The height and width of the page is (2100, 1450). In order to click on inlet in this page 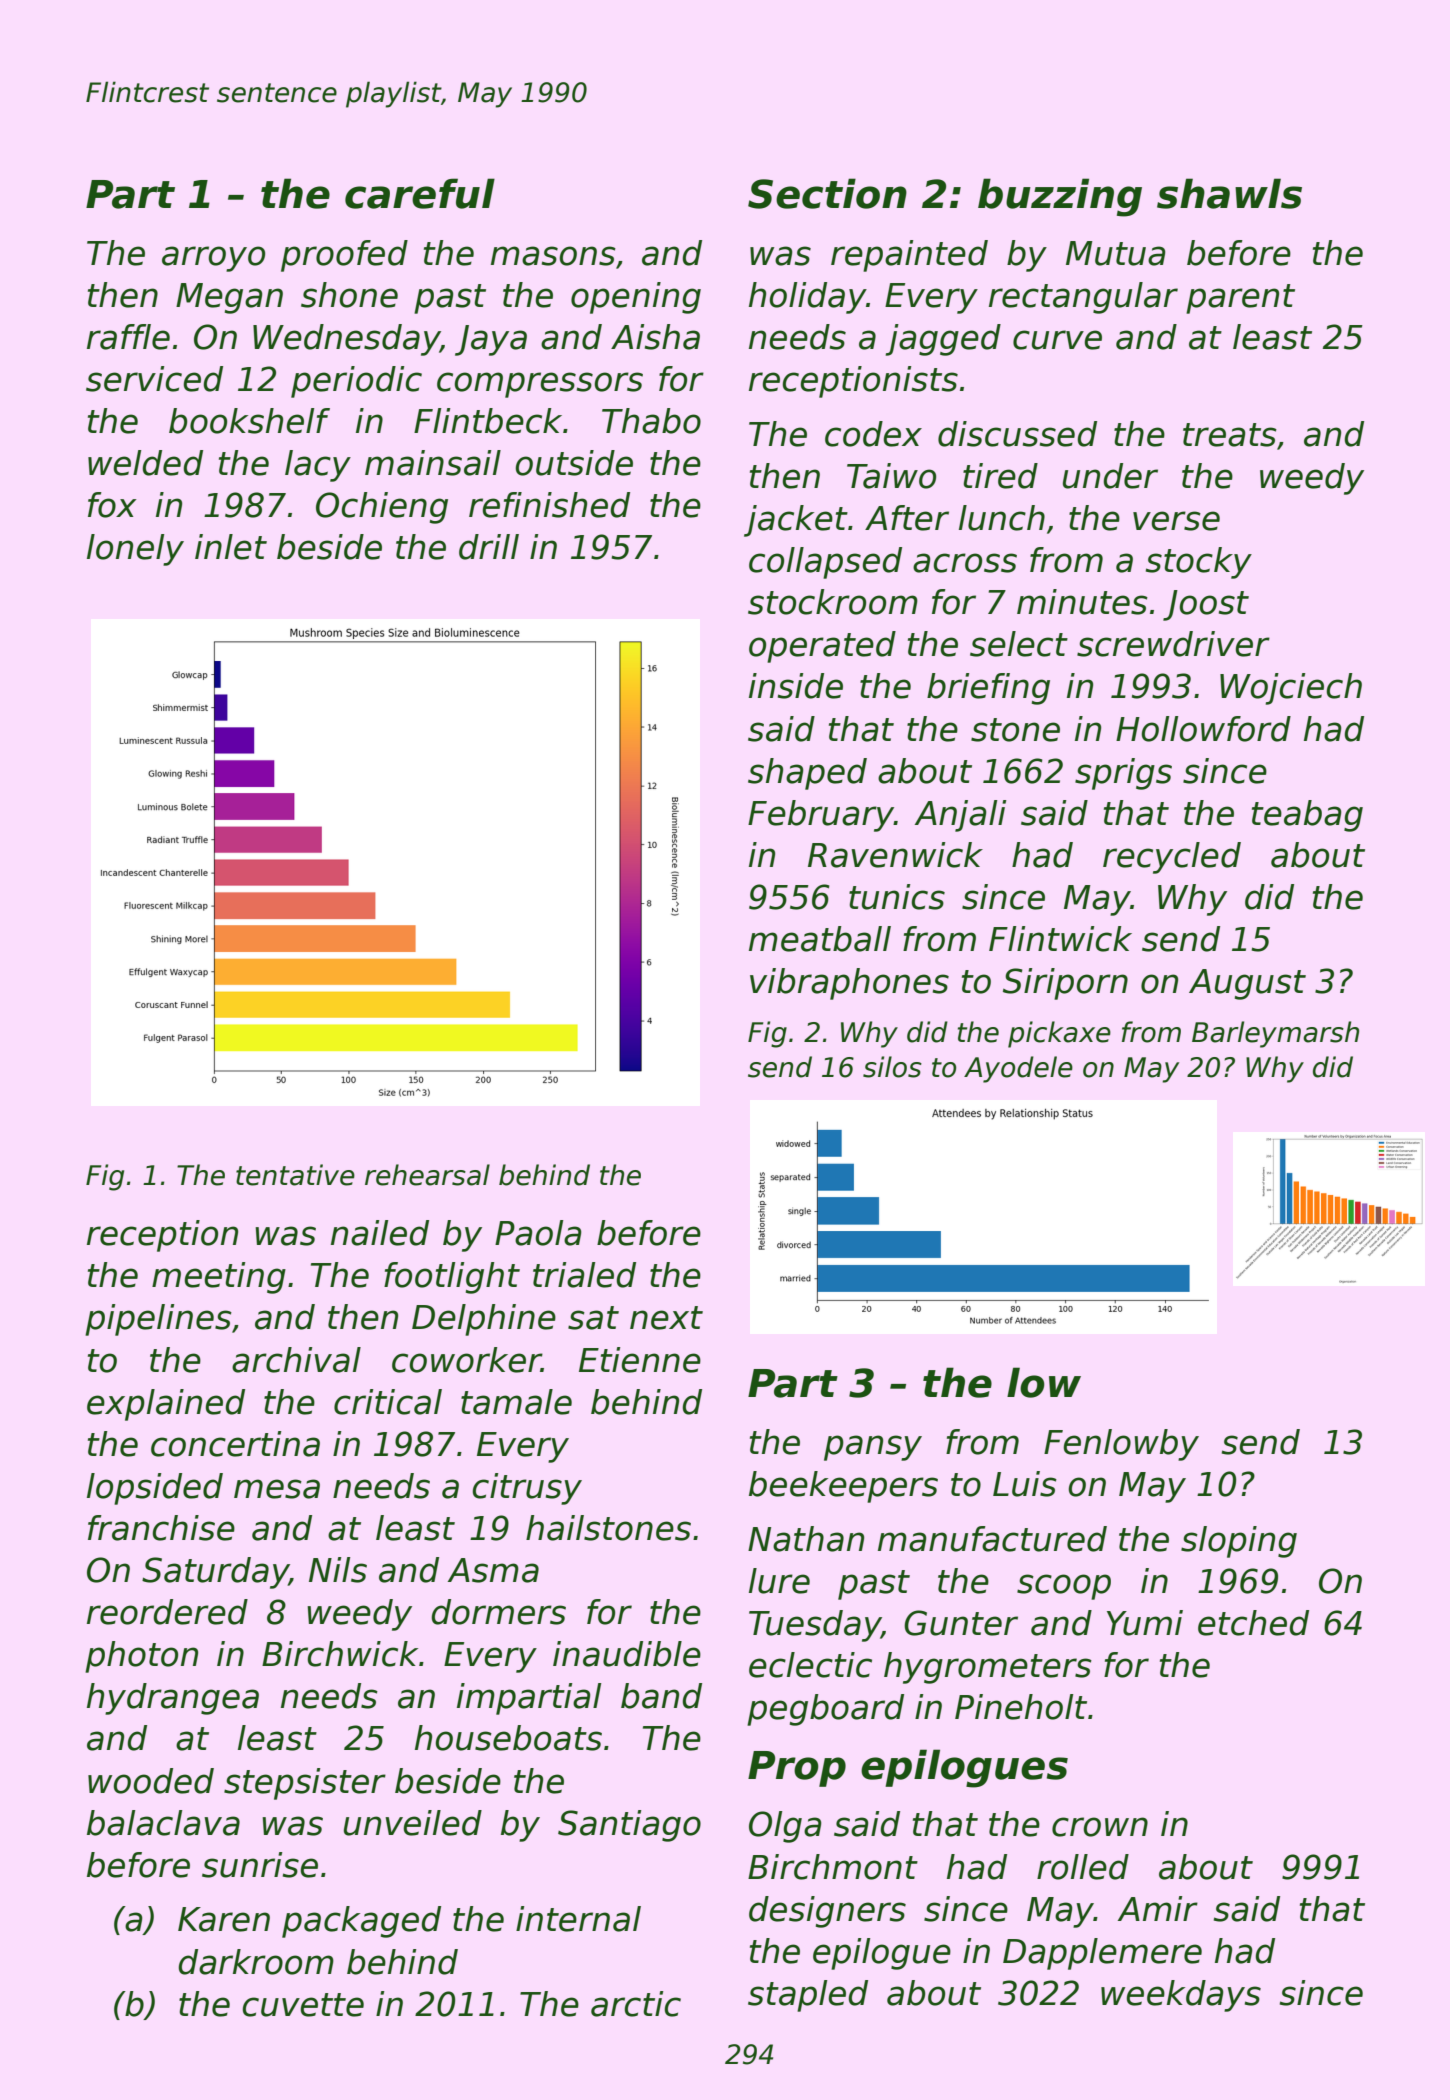, I will do `click(231, 547)`.
